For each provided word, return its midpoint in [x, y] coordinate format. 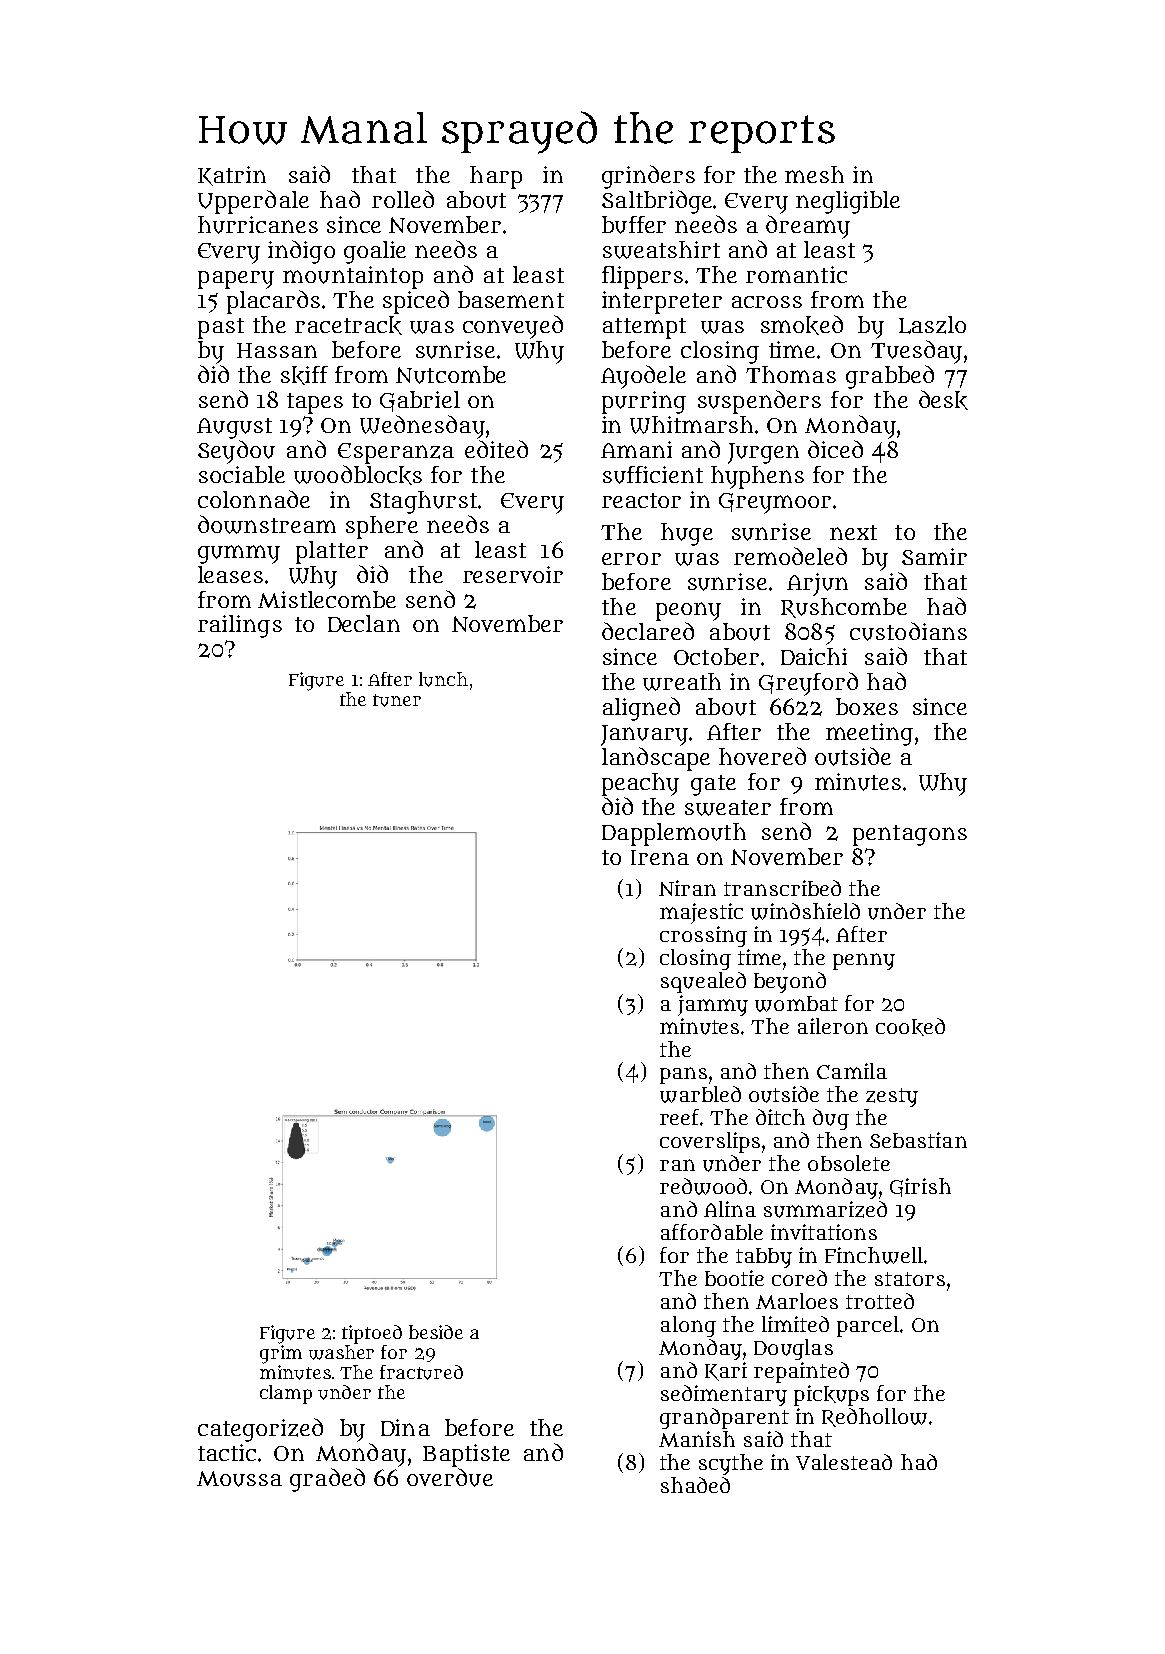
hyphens [757, 477]
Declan [364, 623]
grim [281, 1354]
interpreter [662, 302]
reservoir [513, 574]
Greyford [808, 684]
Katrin [232, 176]
